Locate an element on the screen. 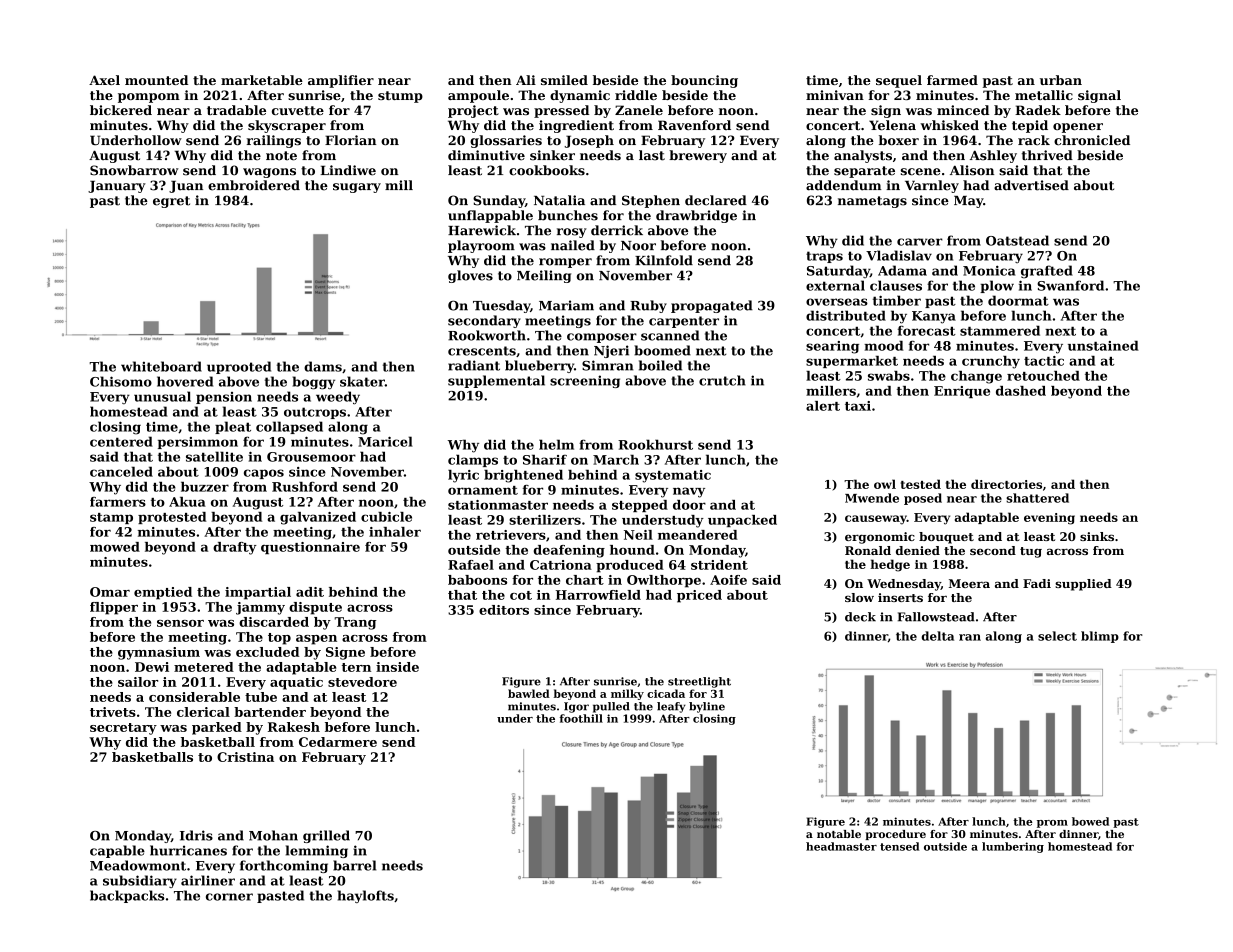 The width and height of the screenshot is (1233, 952). weedy is located at coordinates (338, 398).
